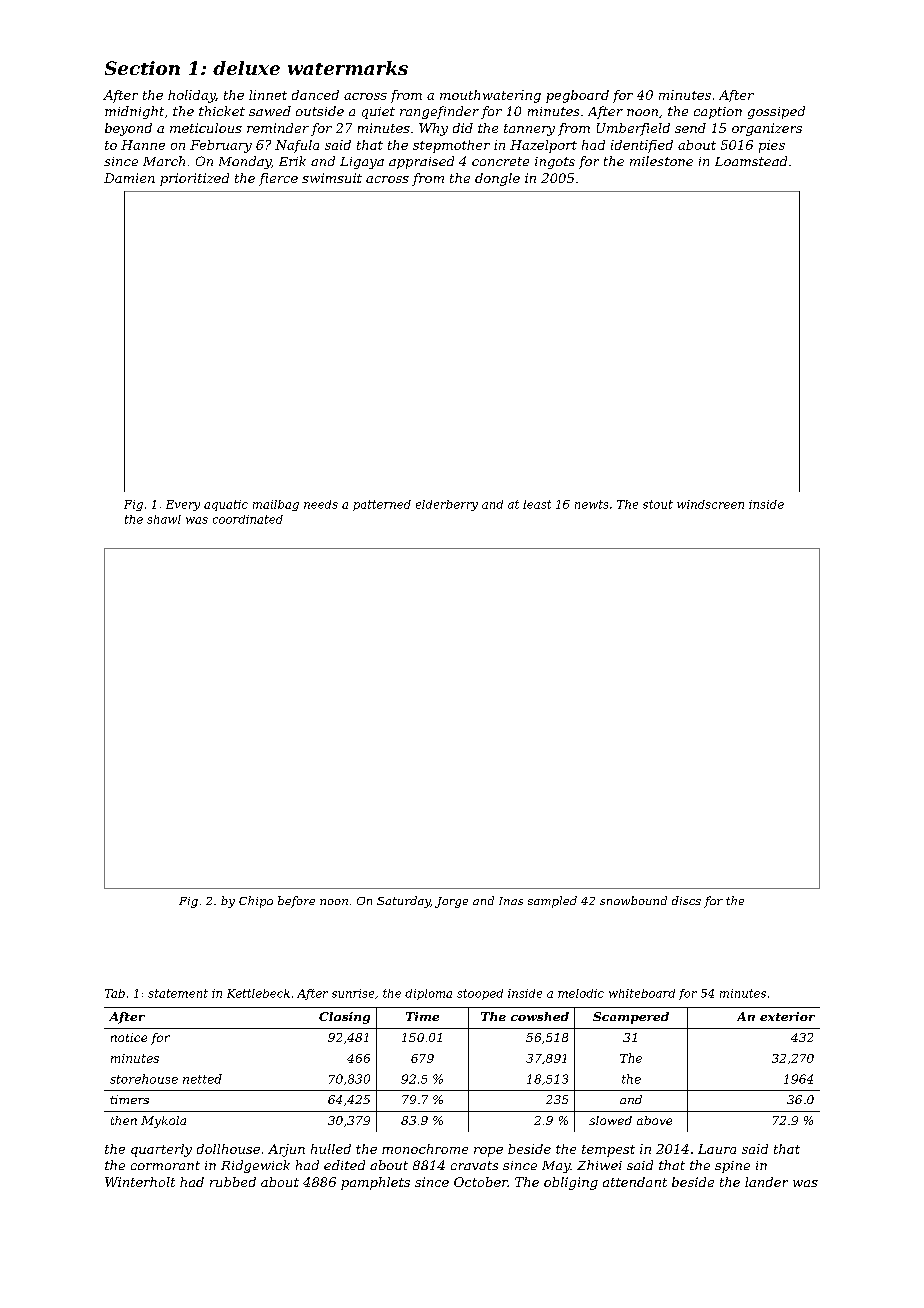  I want to click on milestone, so click(661, 161).
